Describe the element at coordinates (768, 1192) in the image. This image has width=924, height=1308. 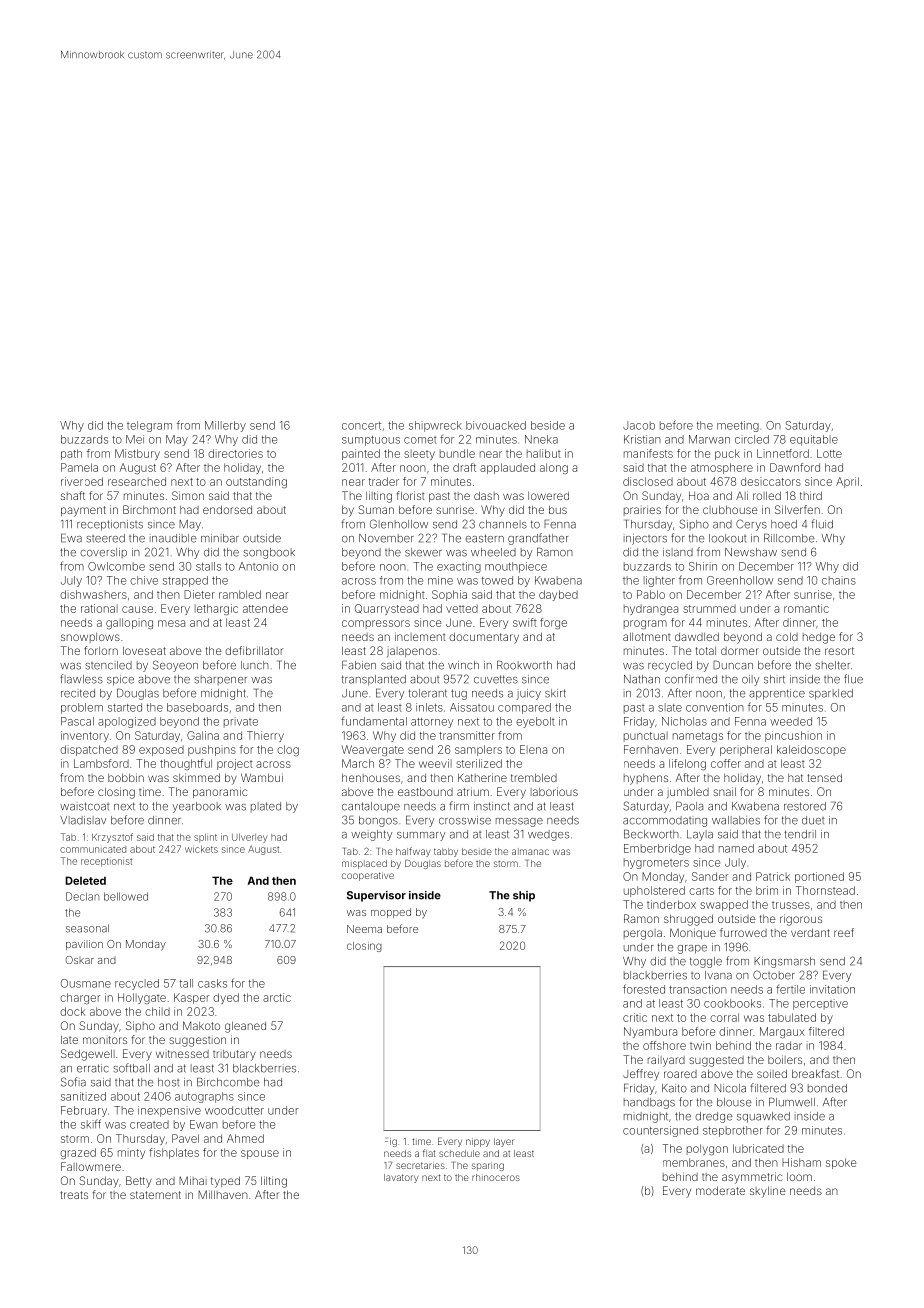
I see `skyline` at that location.
